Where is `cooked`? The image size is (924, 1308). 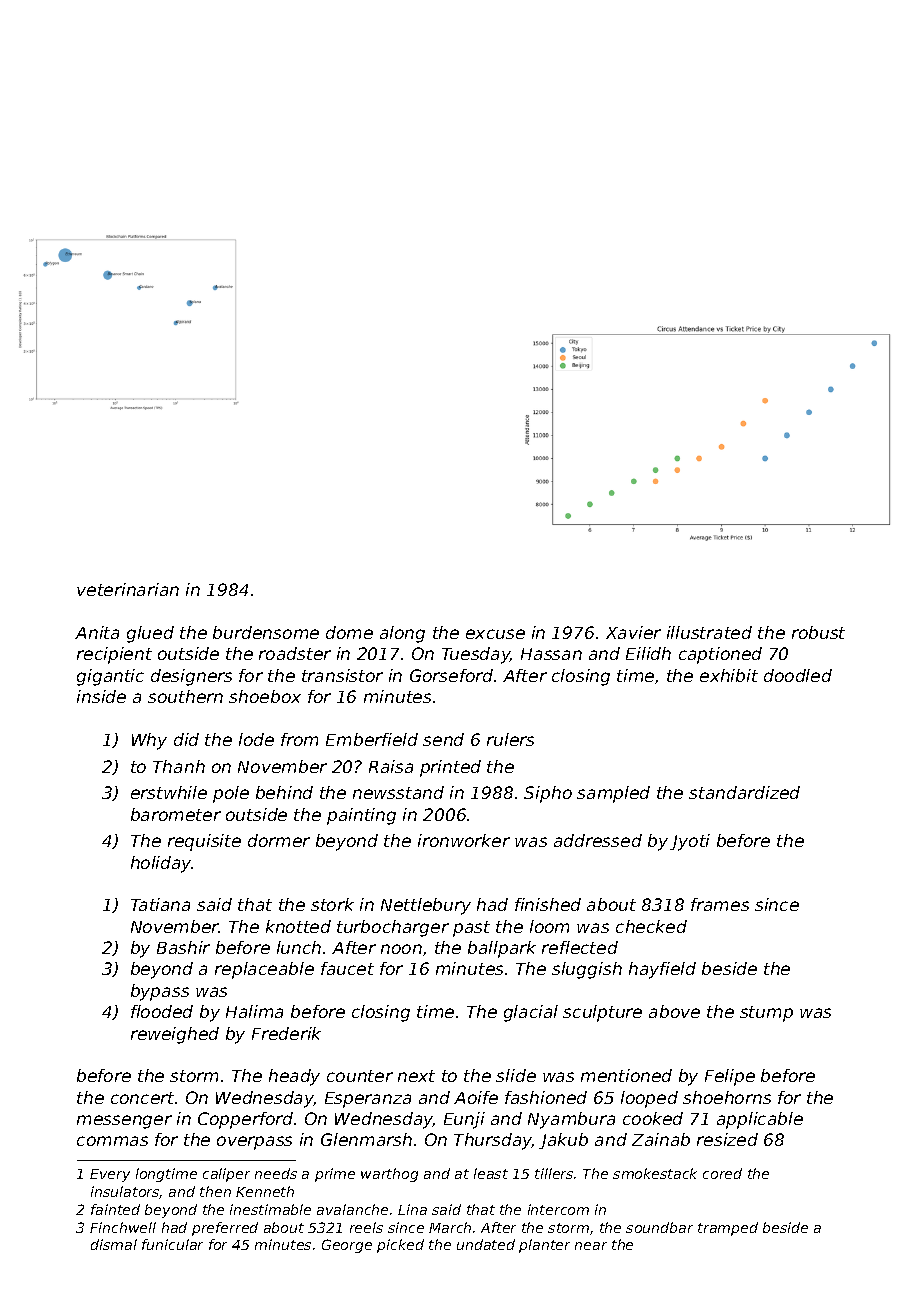 cooked is located at coordinates (653, 1118).
